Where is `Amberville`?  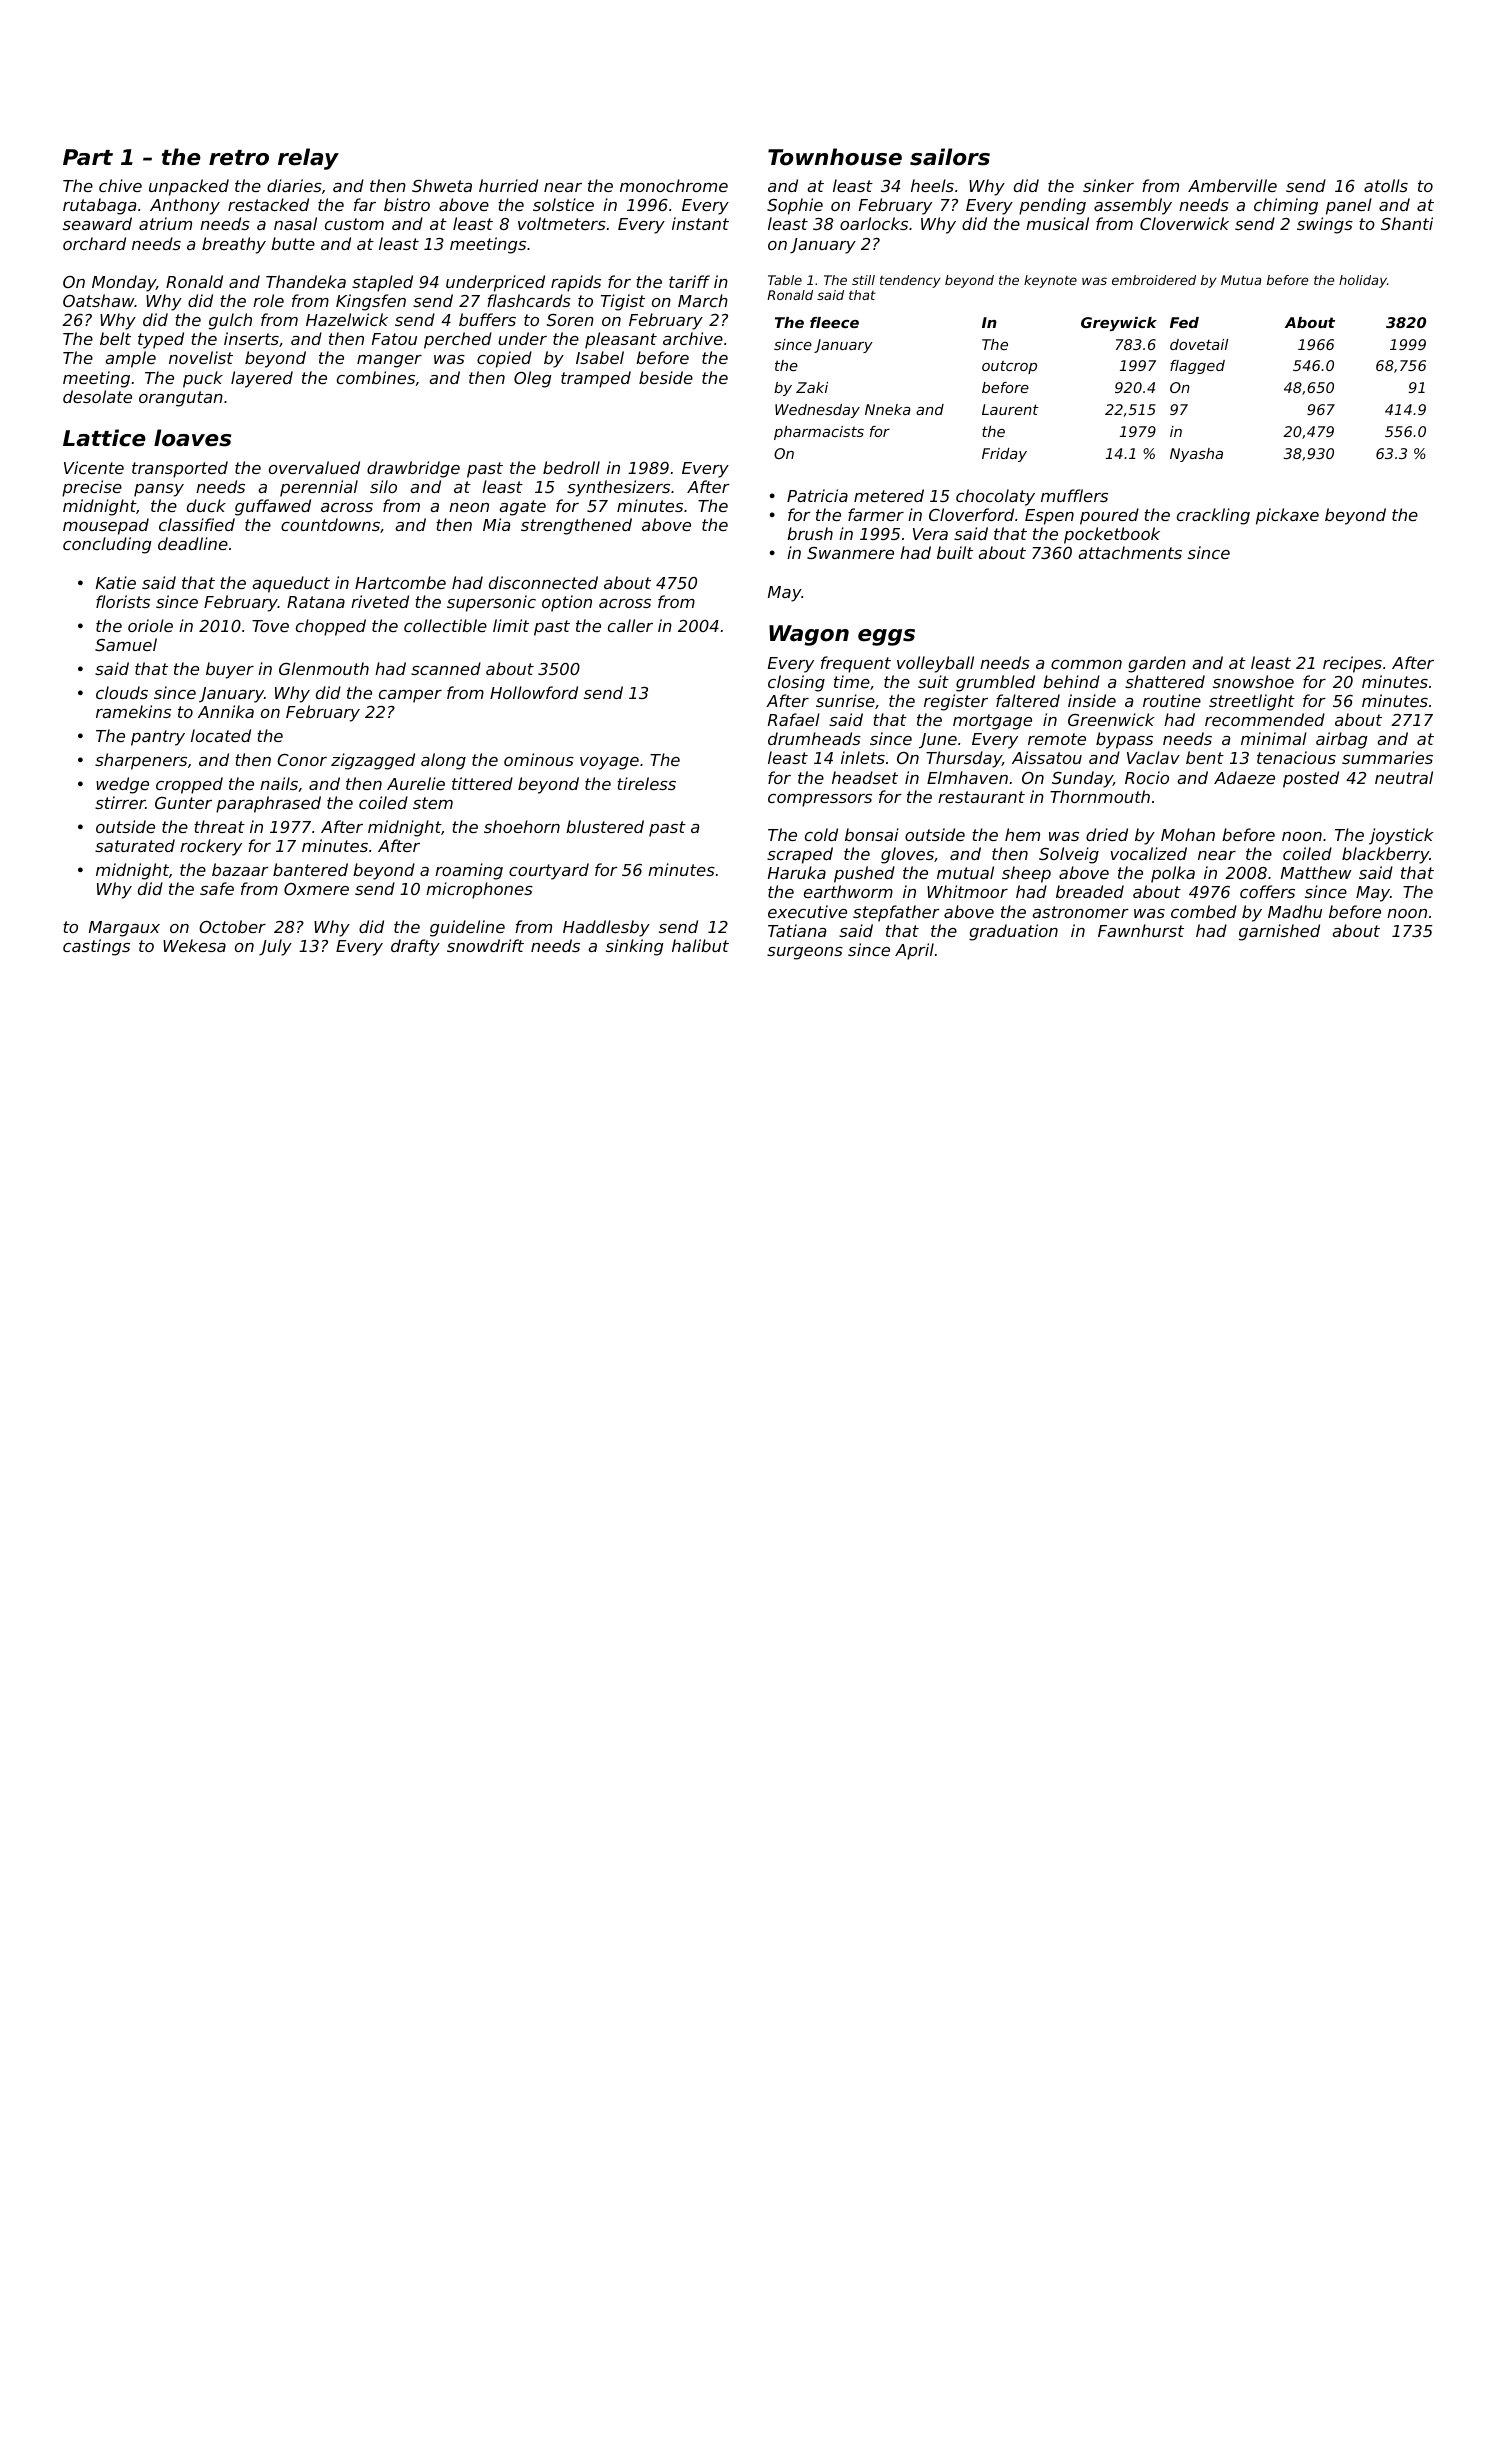 Amberville is located at coordinates (1232, 185).
